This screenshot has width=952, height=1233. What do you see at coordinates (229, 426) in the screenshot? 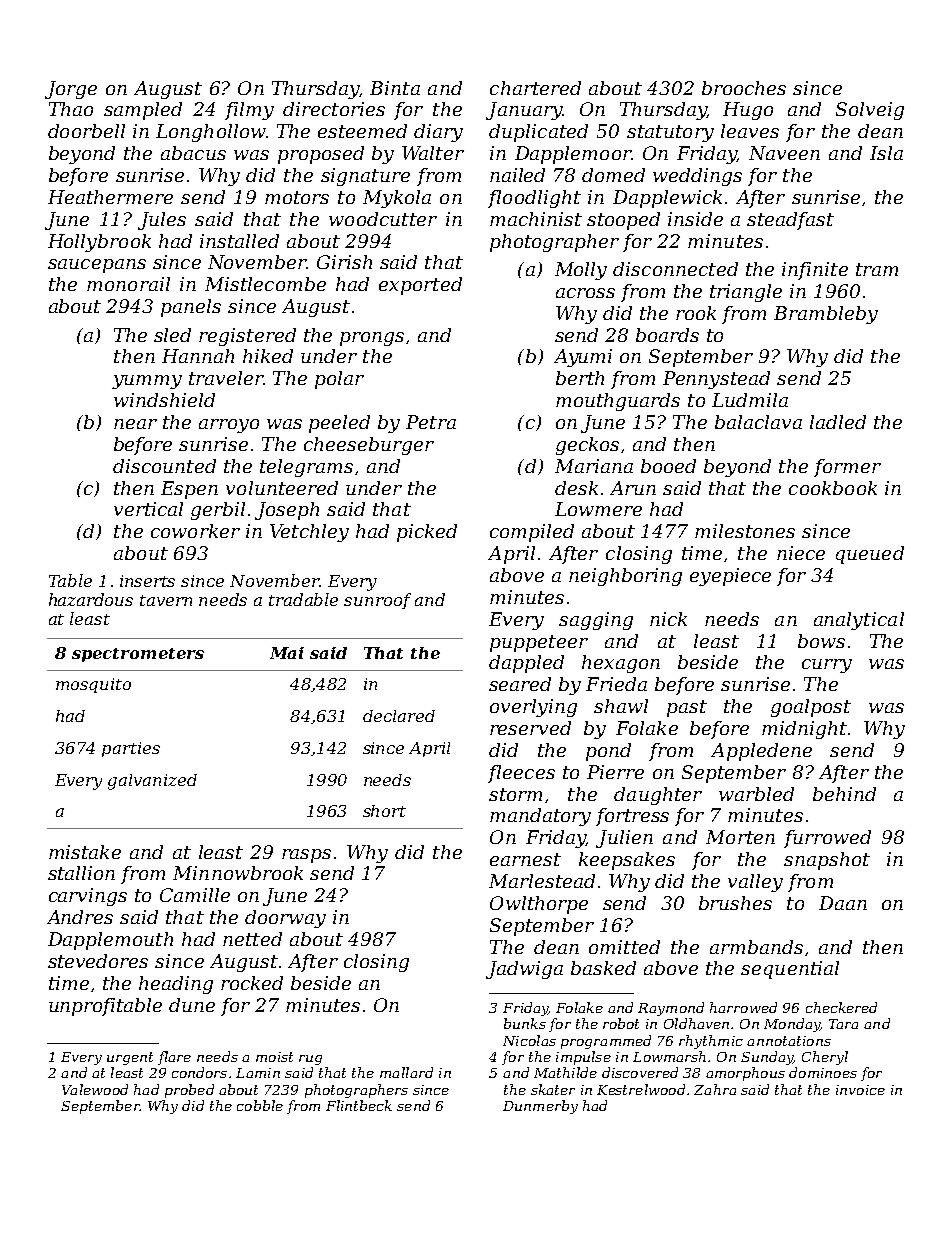
I see `arroyo` at bounding box center [229, 426].
